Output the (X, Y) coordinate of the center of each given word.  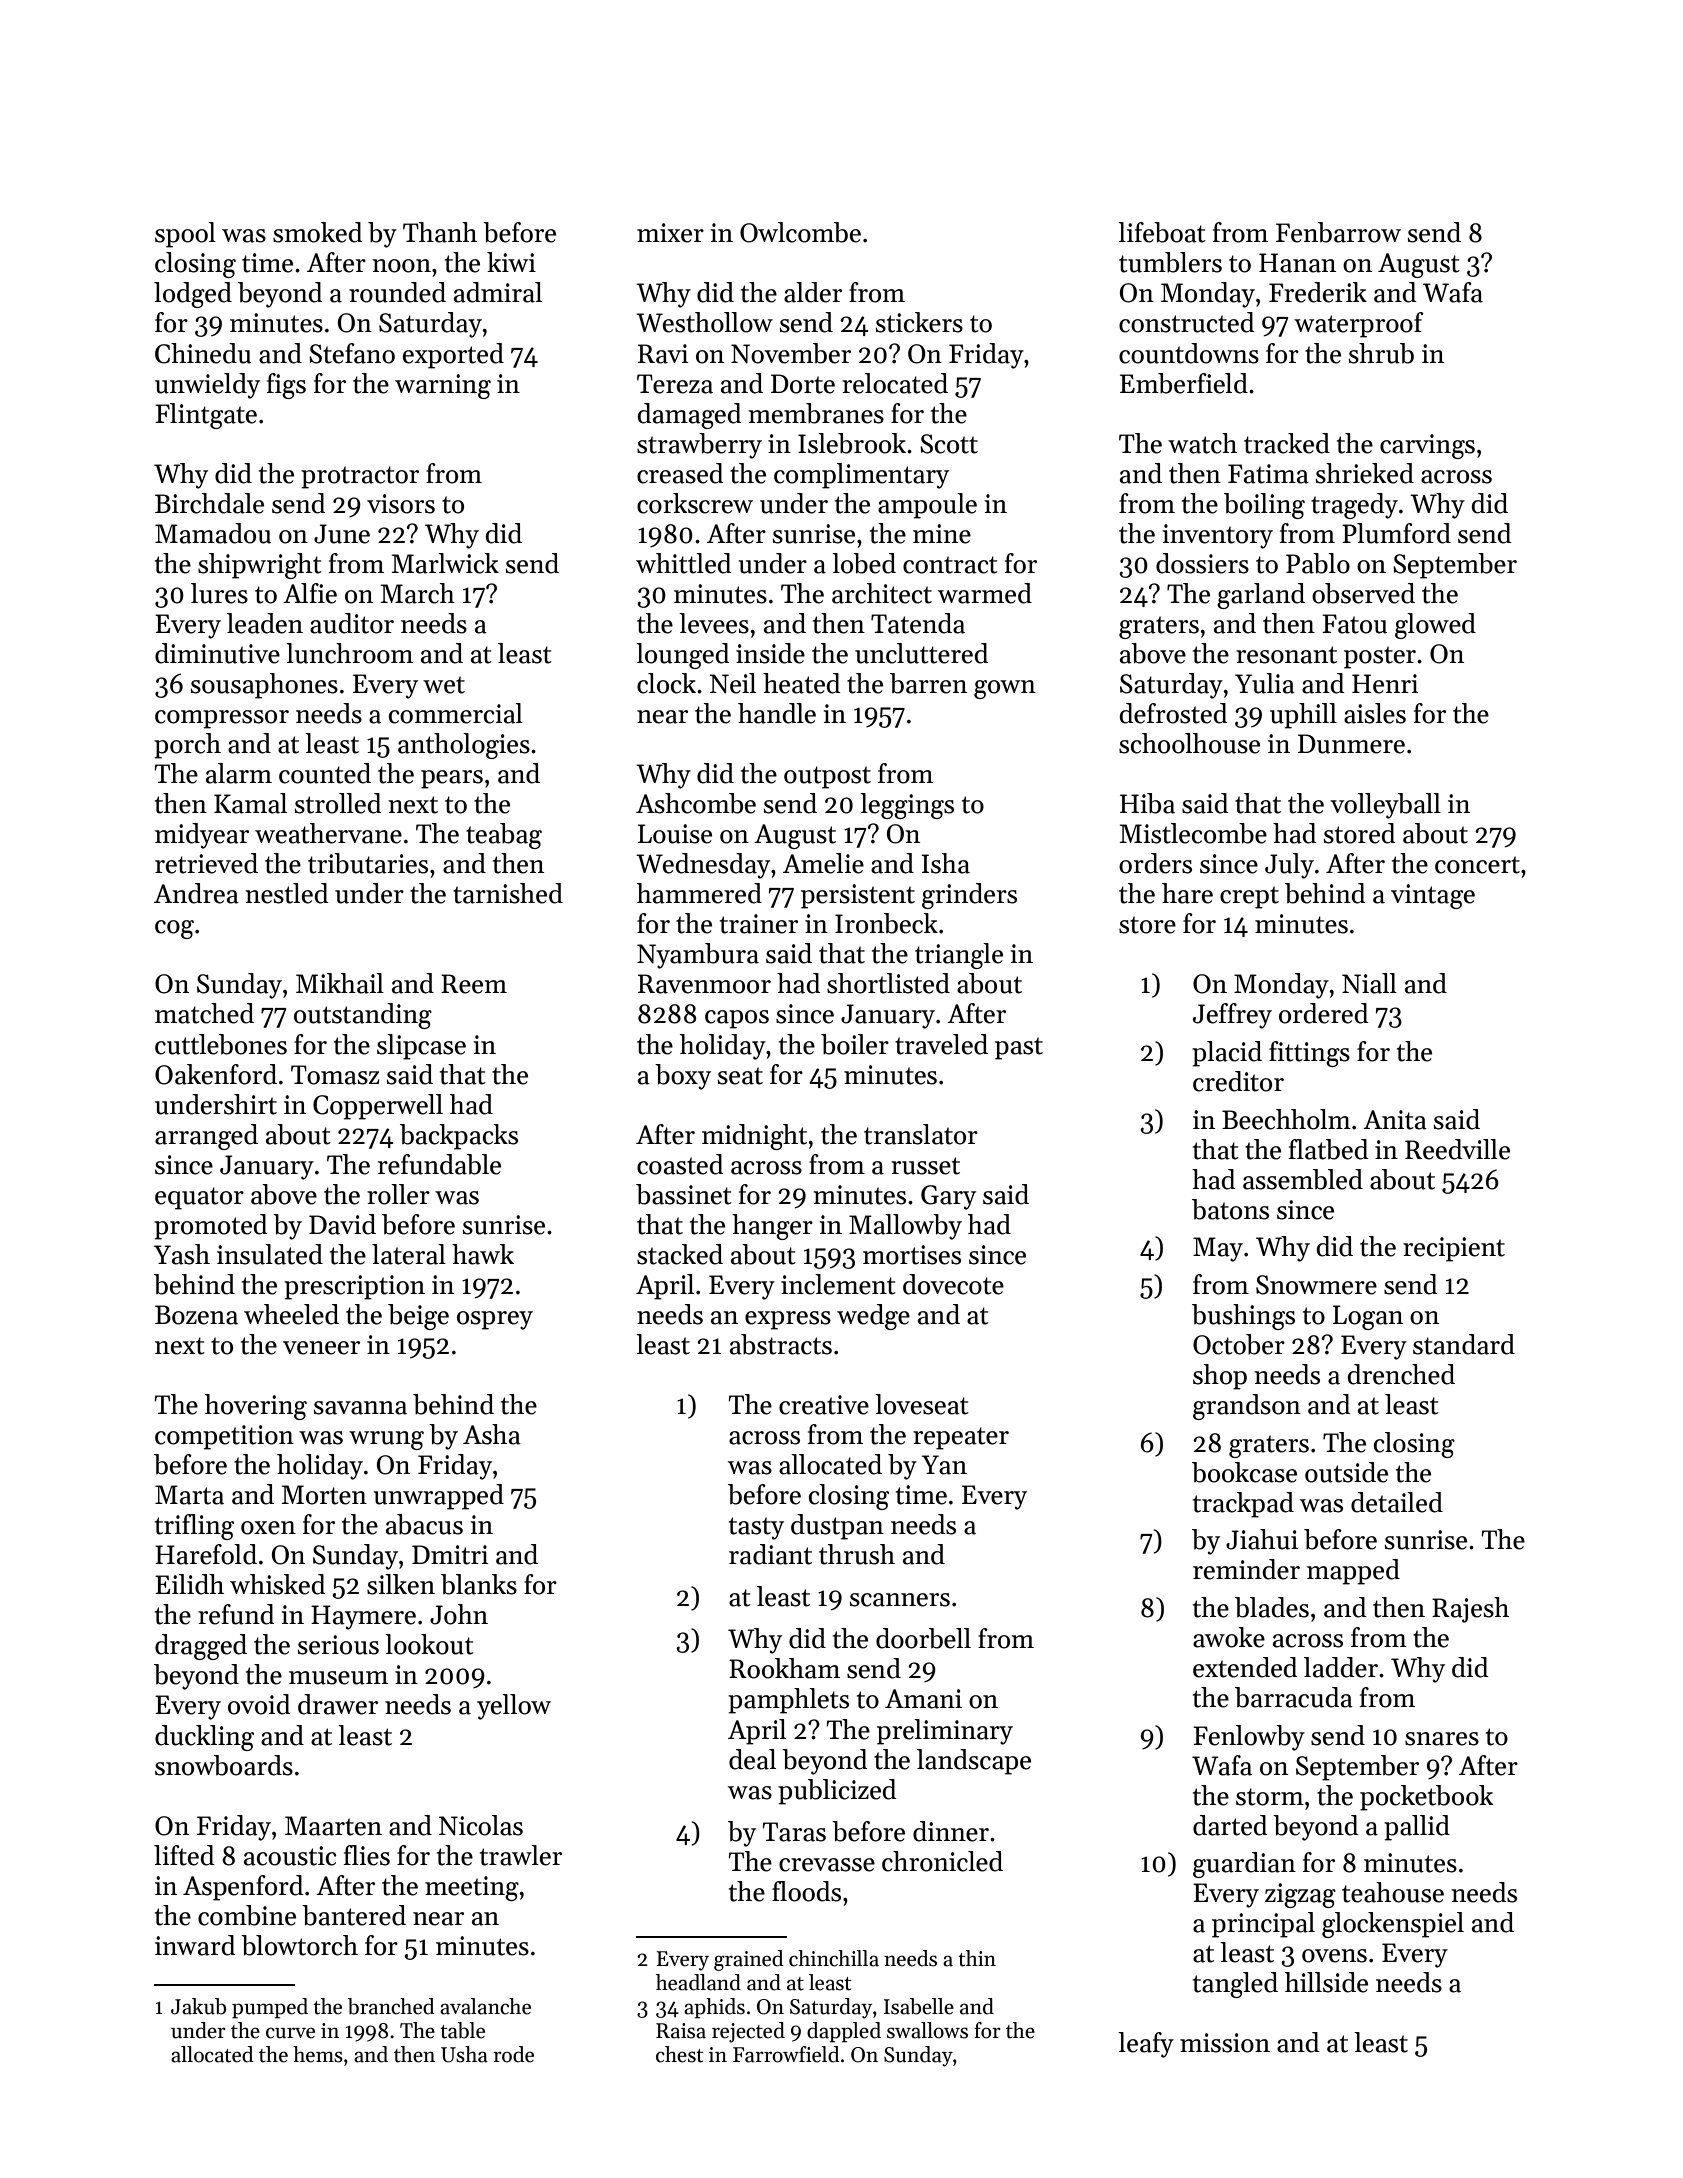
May (1218, 1249)
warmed (985, 593)
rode (513, 2054)
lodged (193, 295)
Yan (944, 1465)
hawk (483, 1254)
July (1289, 866)
